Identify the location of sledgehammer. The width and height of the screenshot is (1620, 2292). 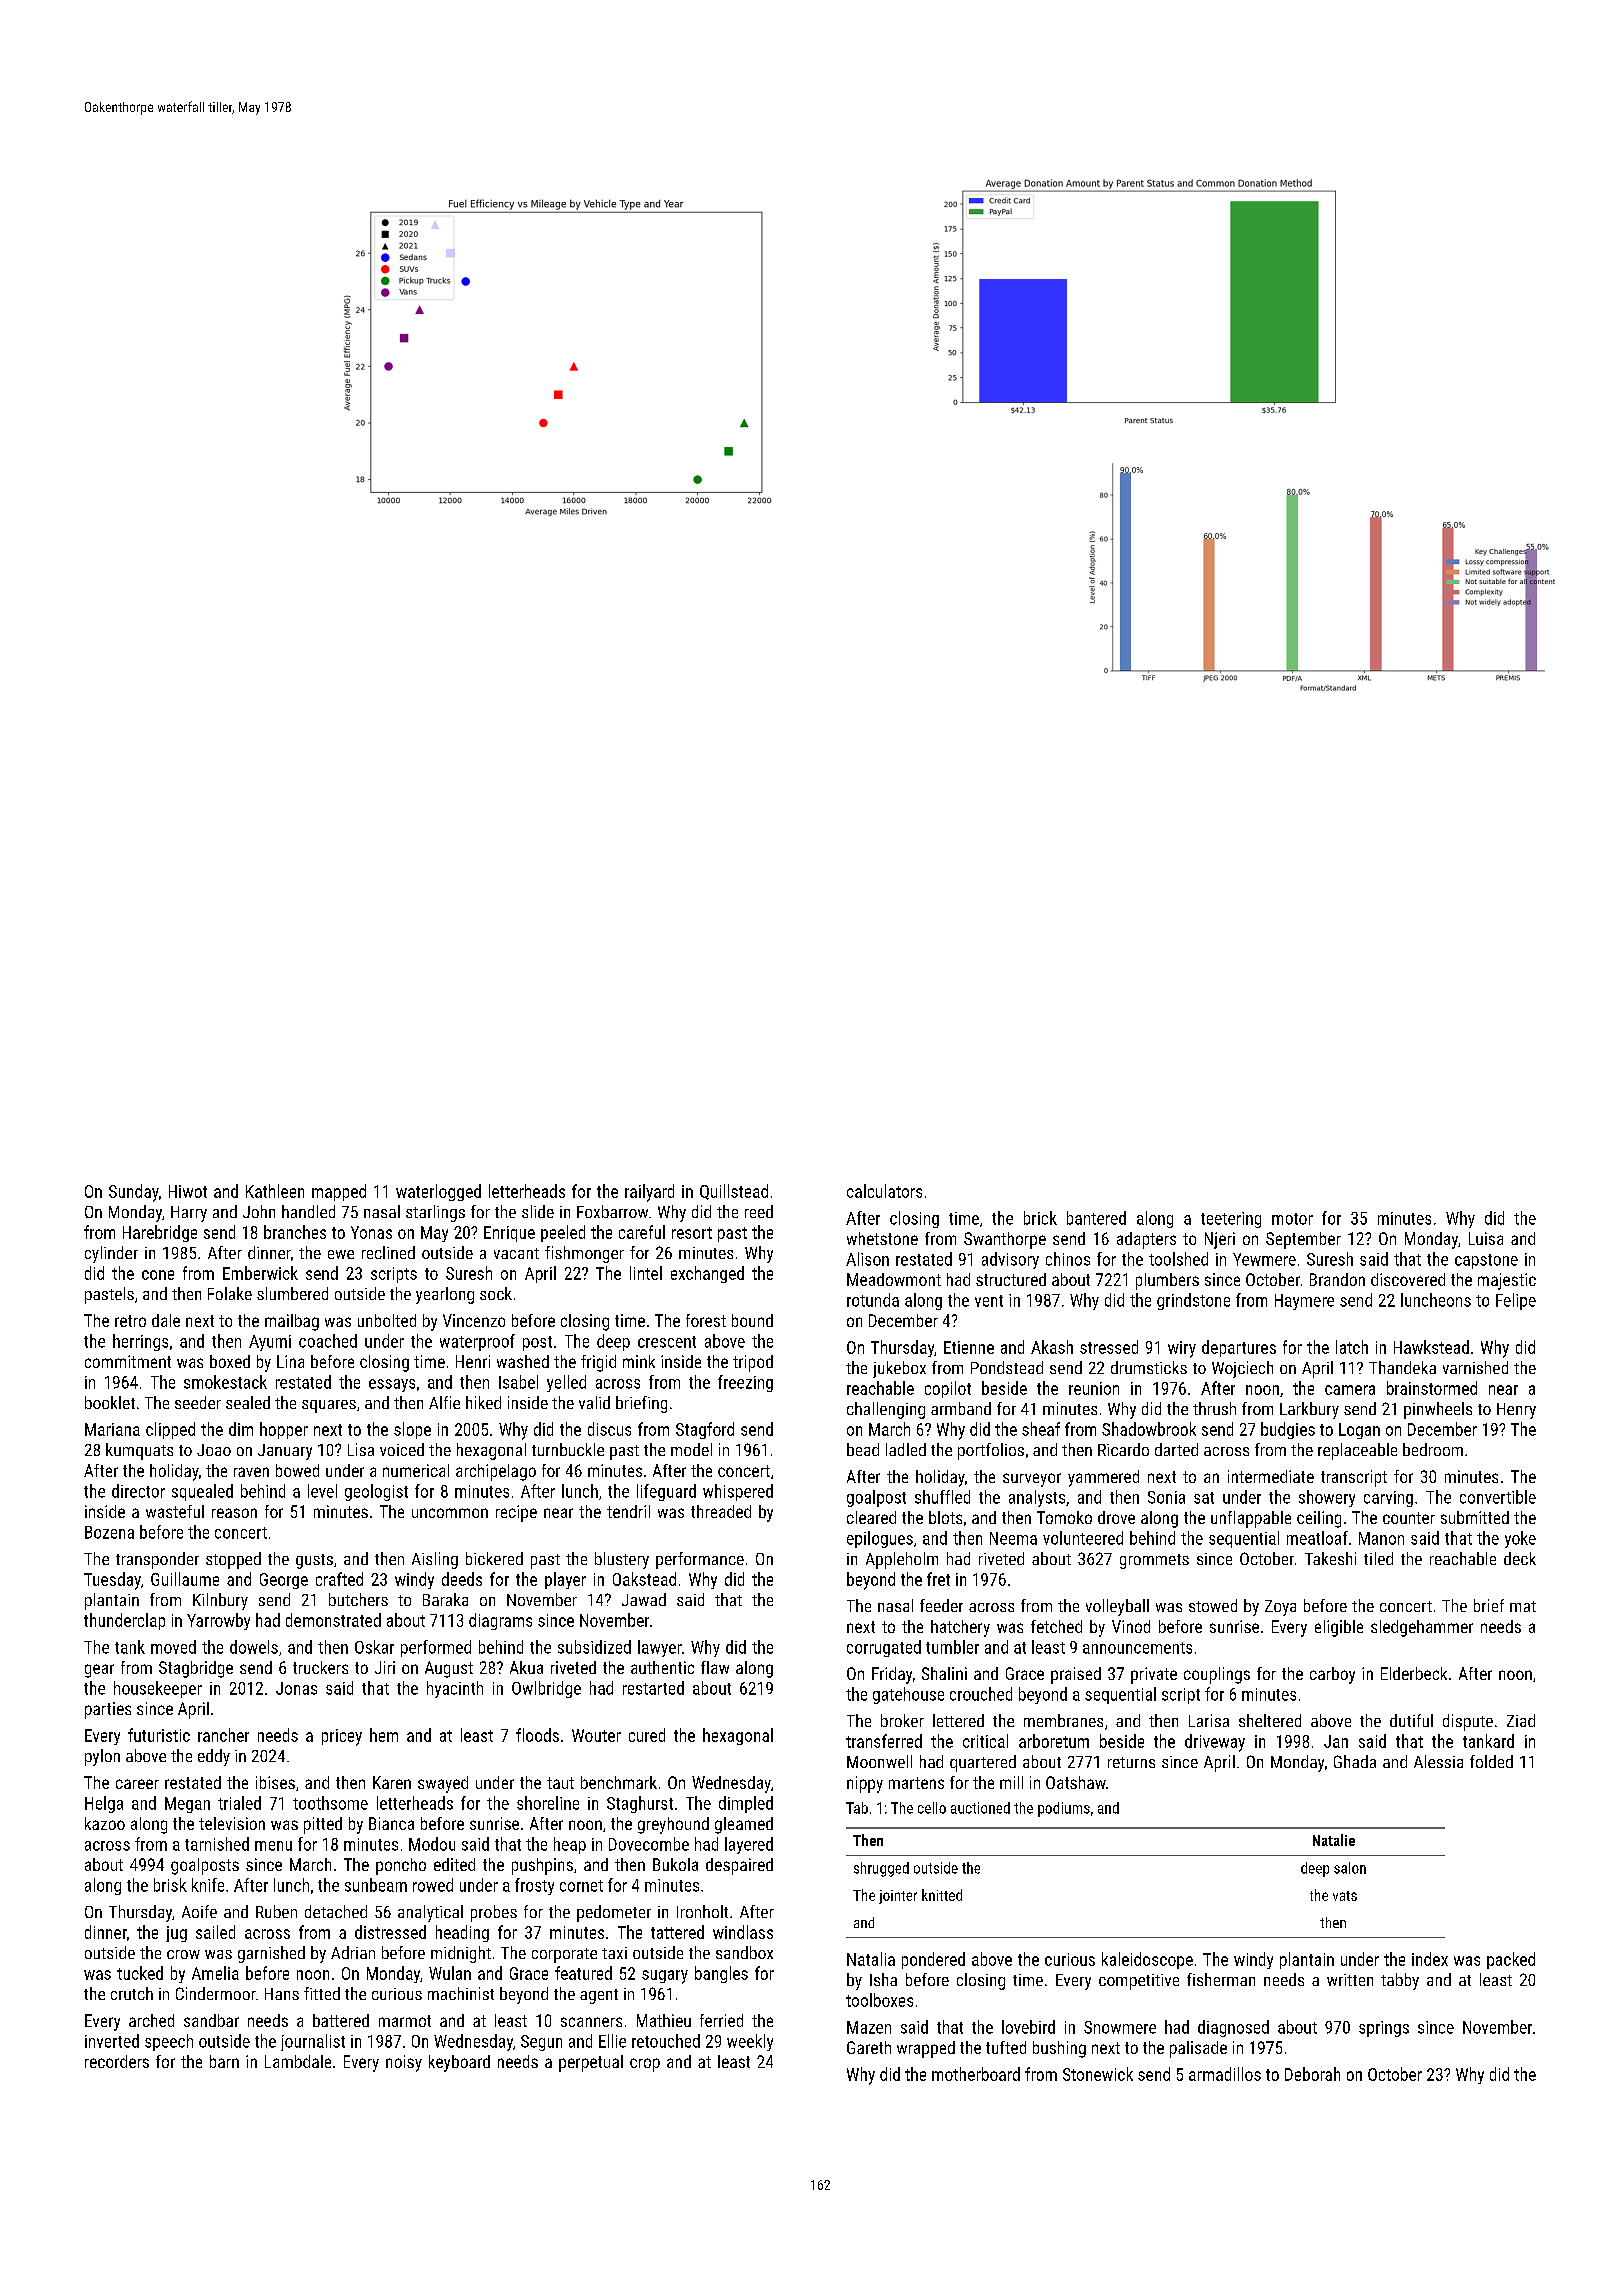
(1422, 1628).
